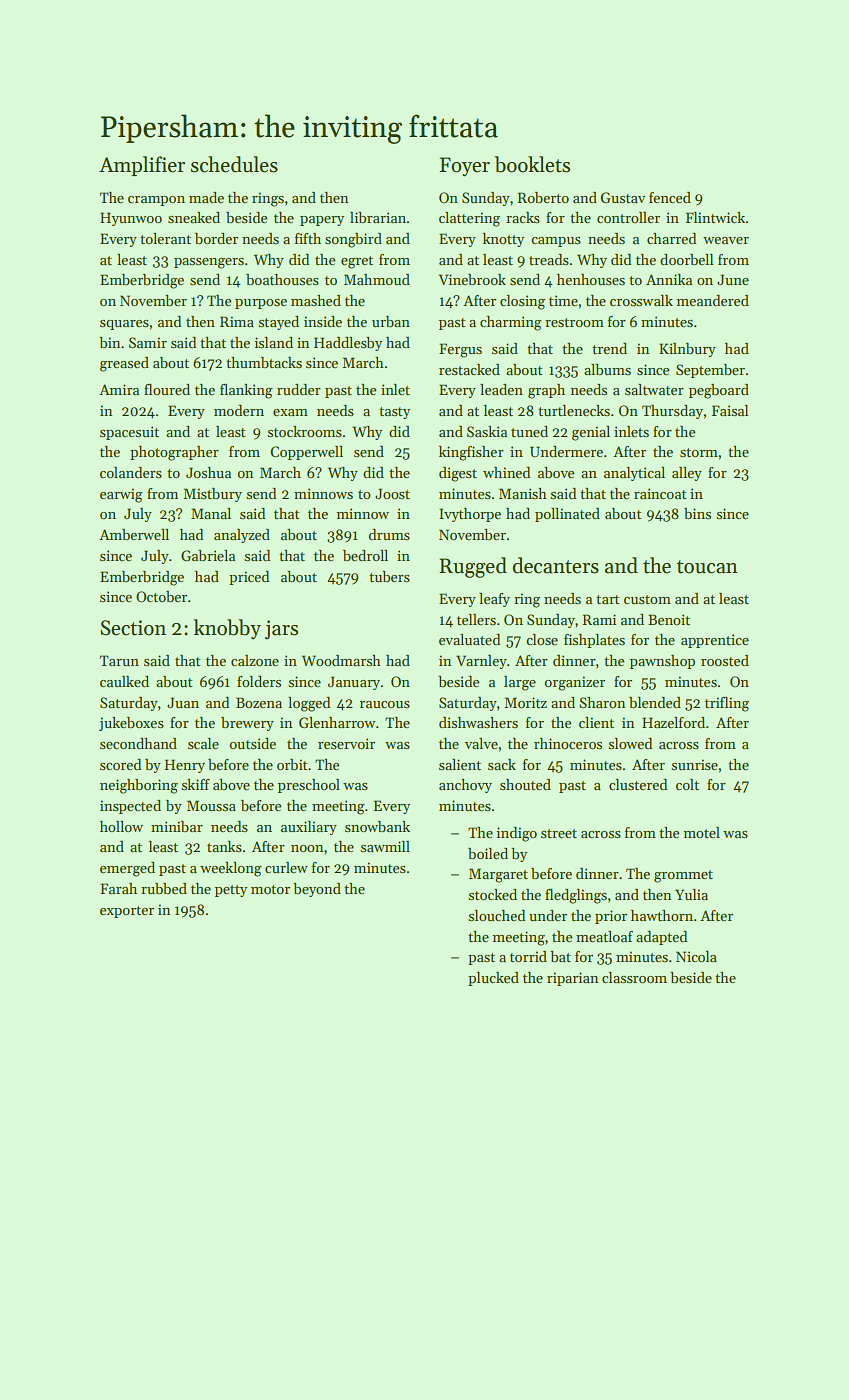  Describe the element at coordinates (142, 166) in the page. I see `Amplifier` at that location.
